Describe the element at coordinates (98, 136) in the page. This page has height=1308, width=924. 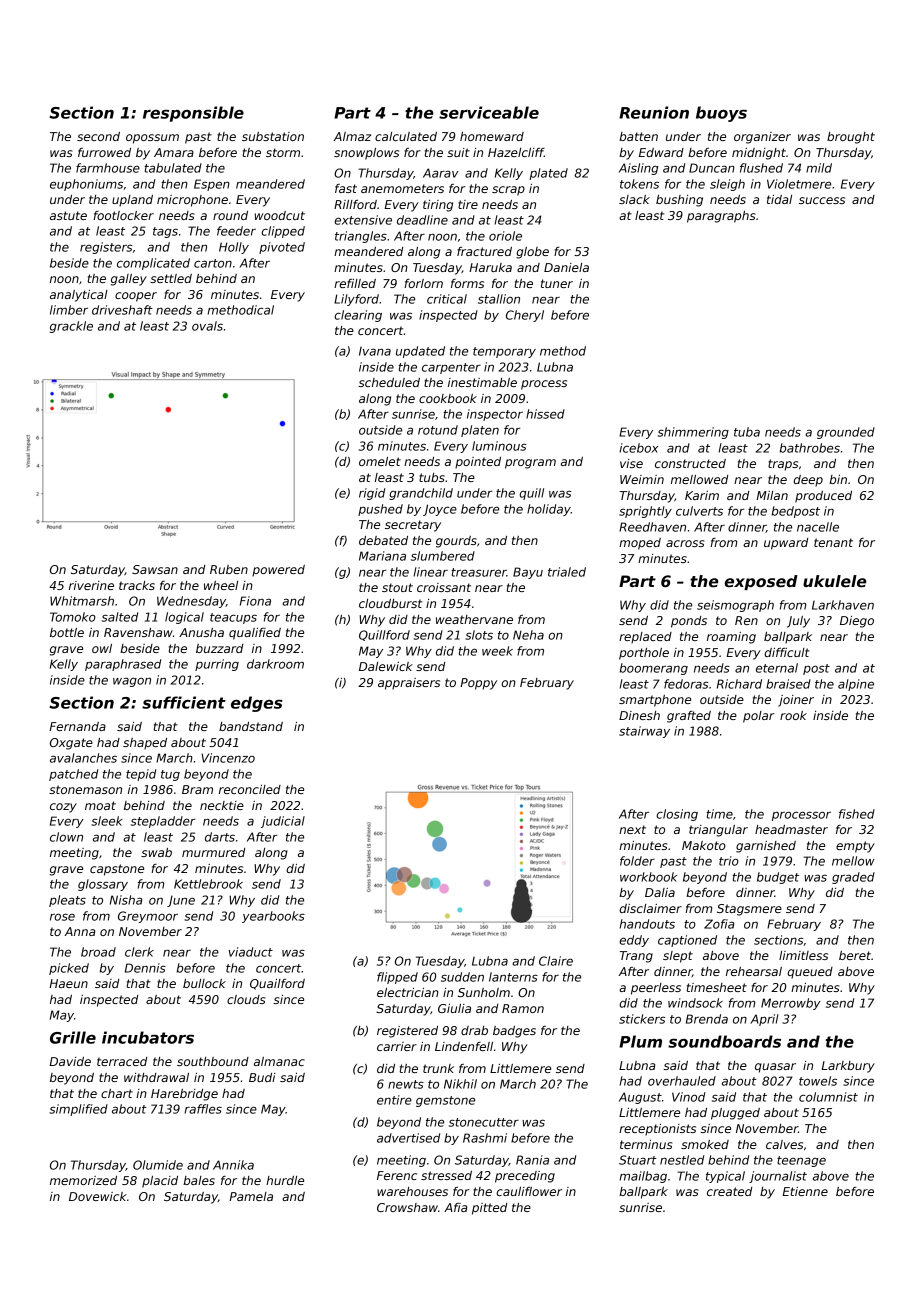
I see `second` at that location.
